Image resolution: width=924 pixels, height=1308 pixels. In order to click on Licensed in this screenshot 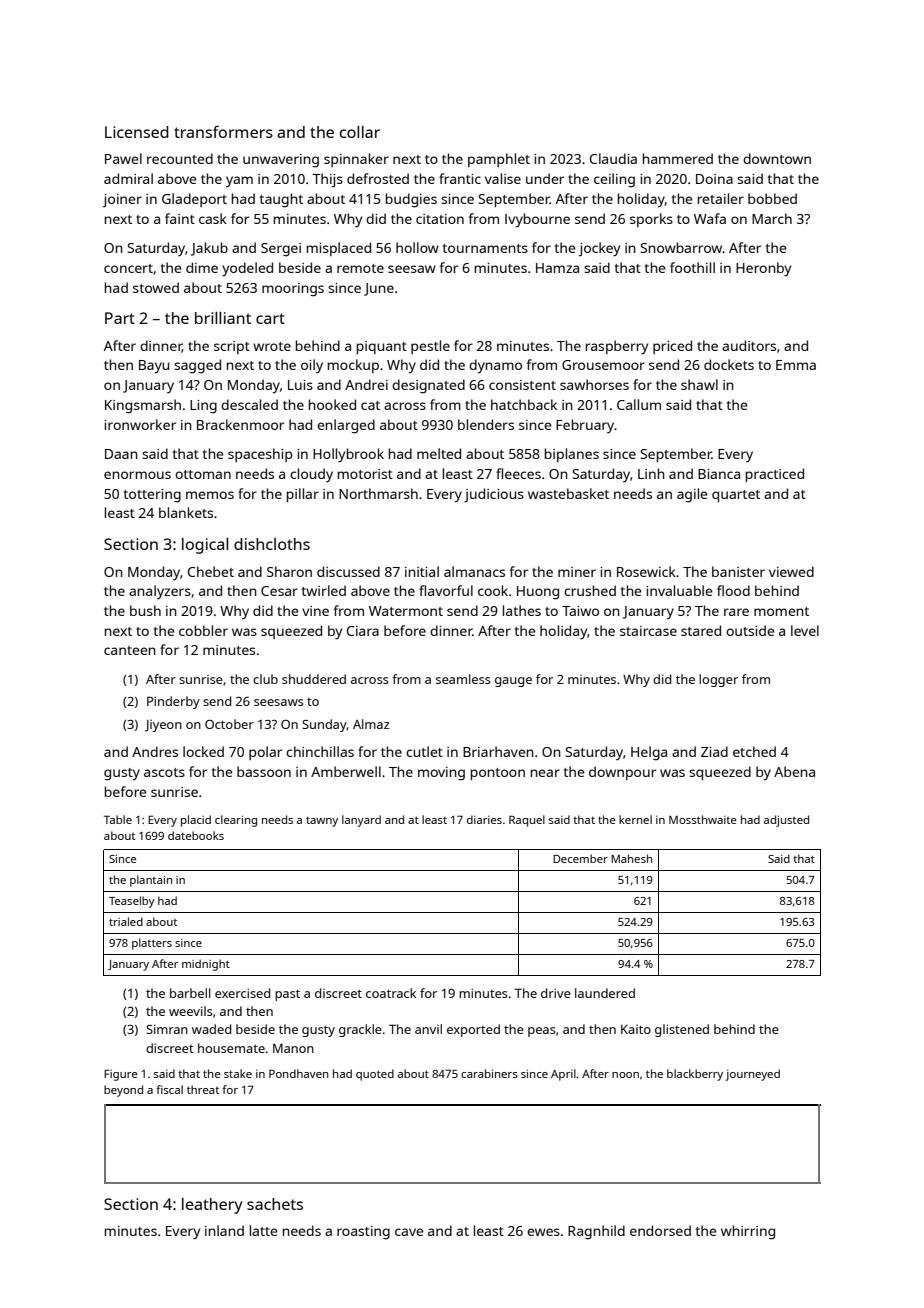, I will do `click(137, 132)`.
